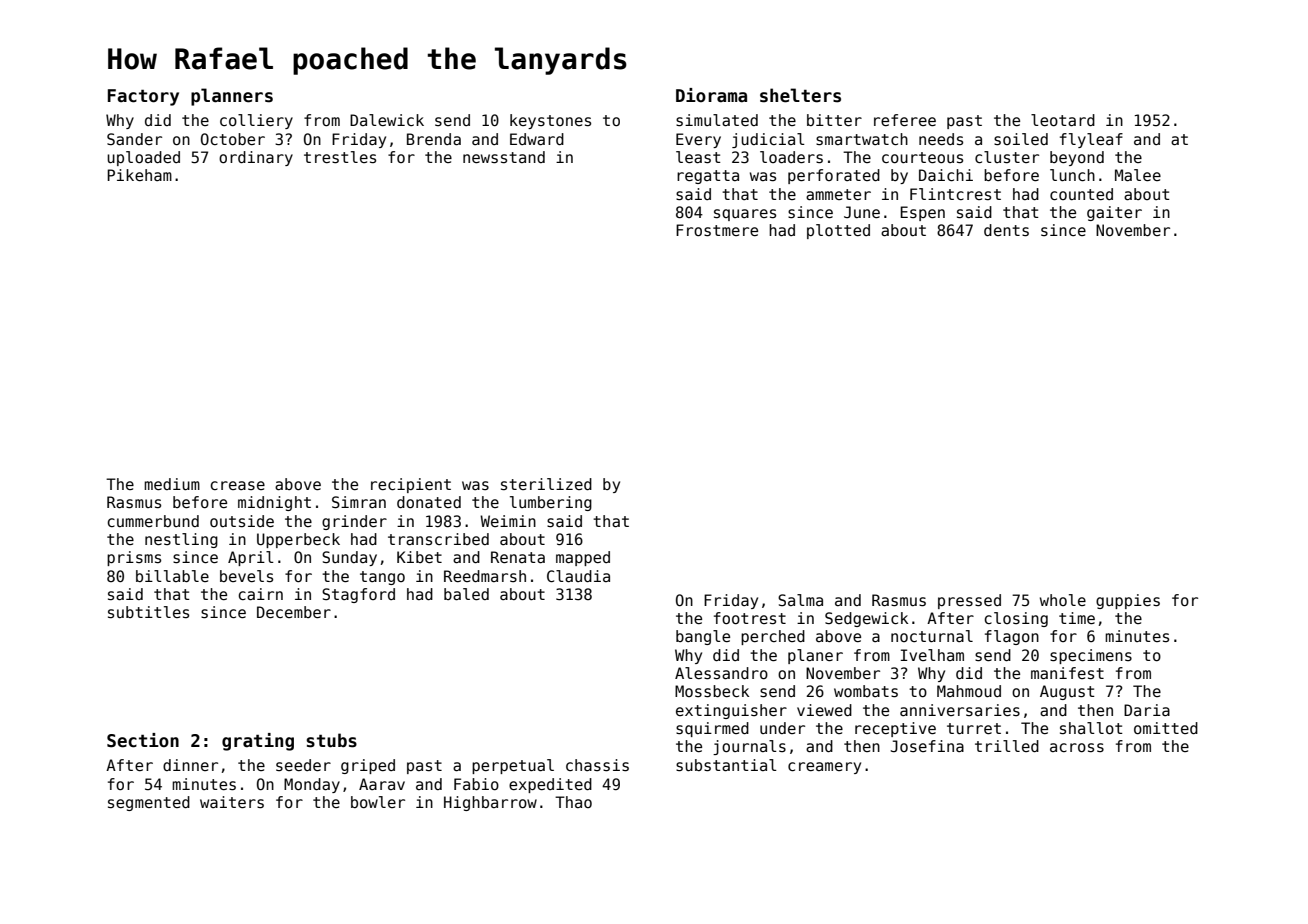 The width and height of the screenshot is (1308, 924). What do you see at coordinates (969, 601) in the screenshot?
I see `pressed` at bounding box center [969, 601].
